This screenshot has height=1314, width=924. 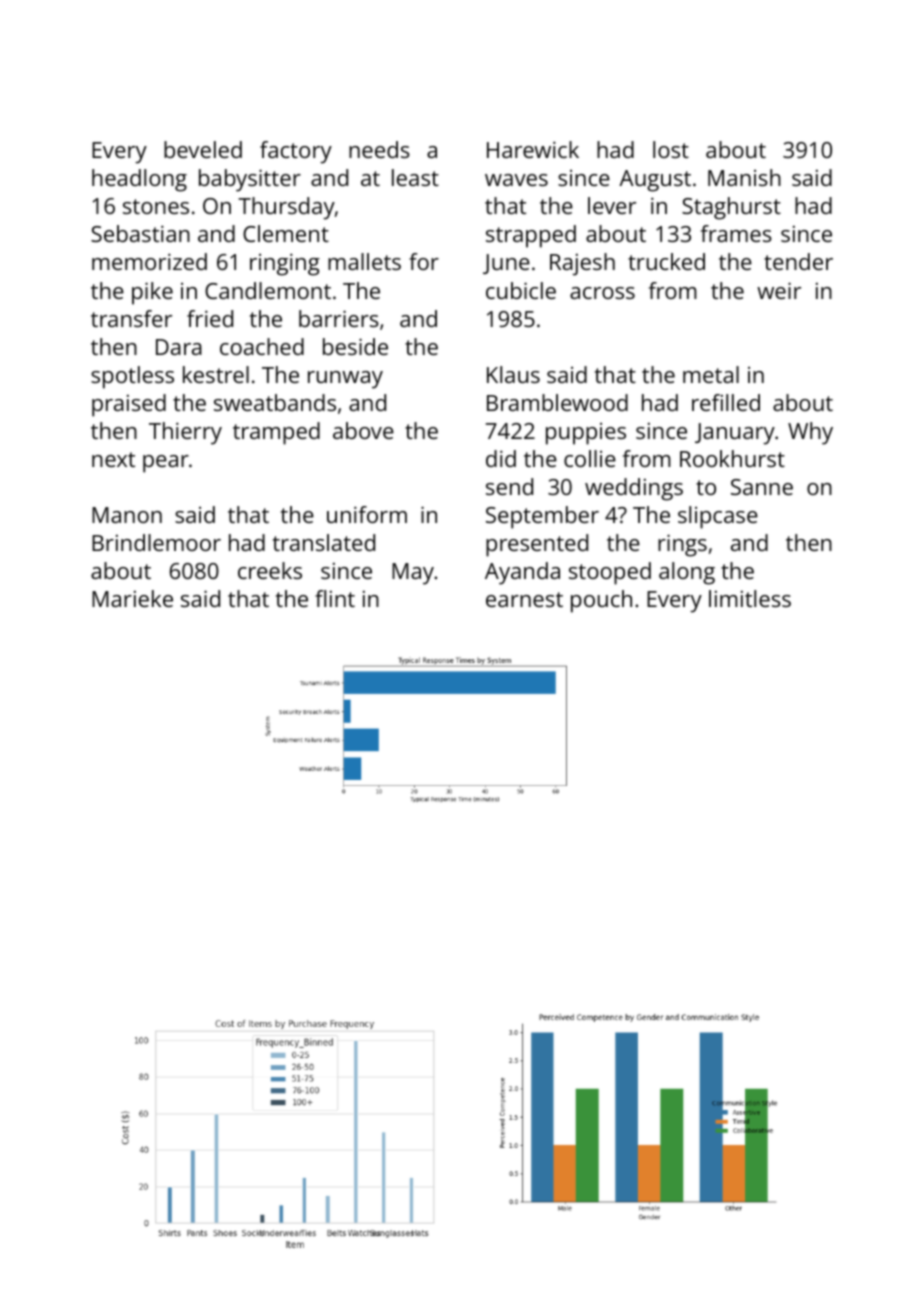 I want to click on Clement, so click(x=286, y=233).
